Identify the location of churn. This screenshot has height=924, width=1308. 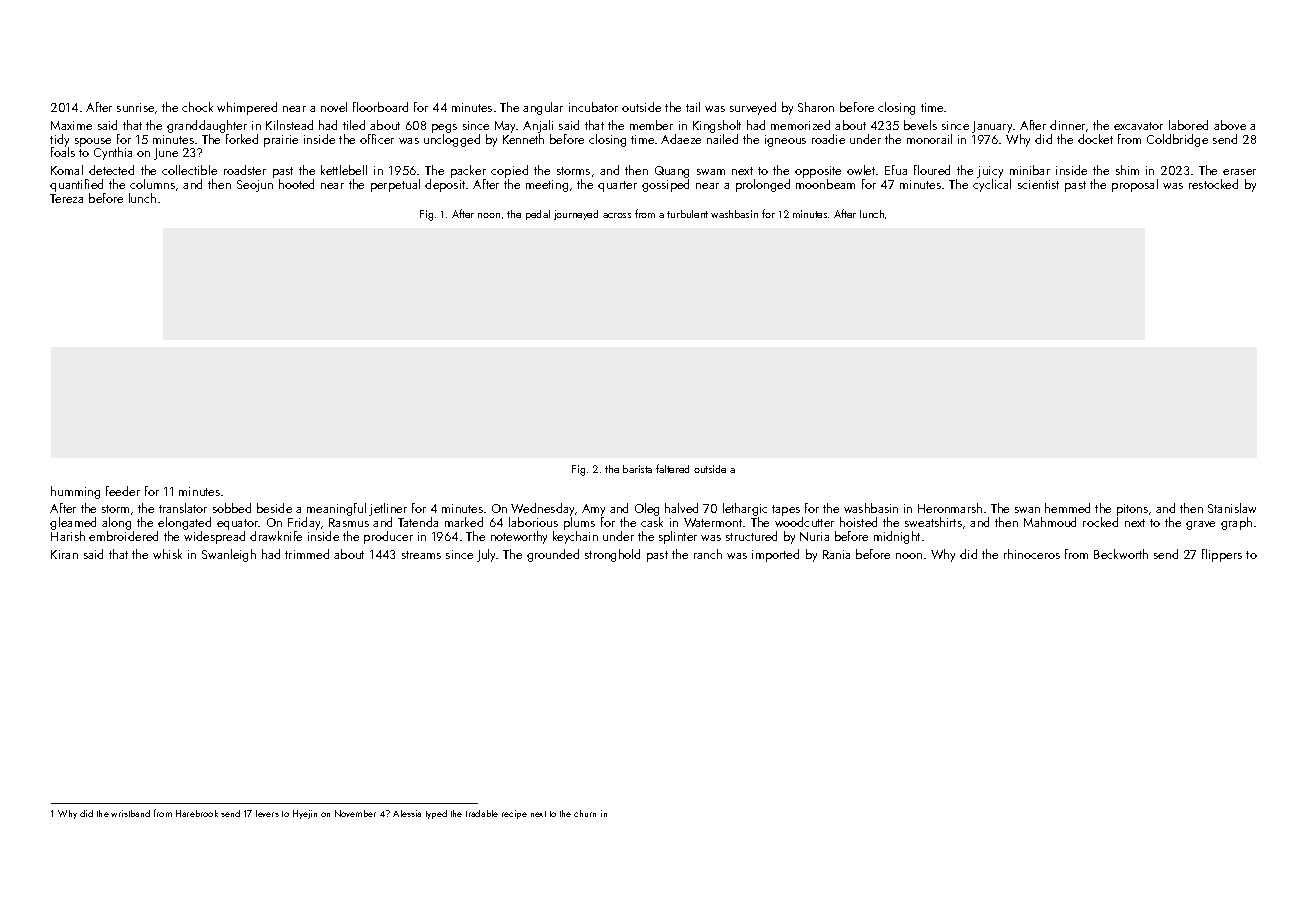
(585, 813).
